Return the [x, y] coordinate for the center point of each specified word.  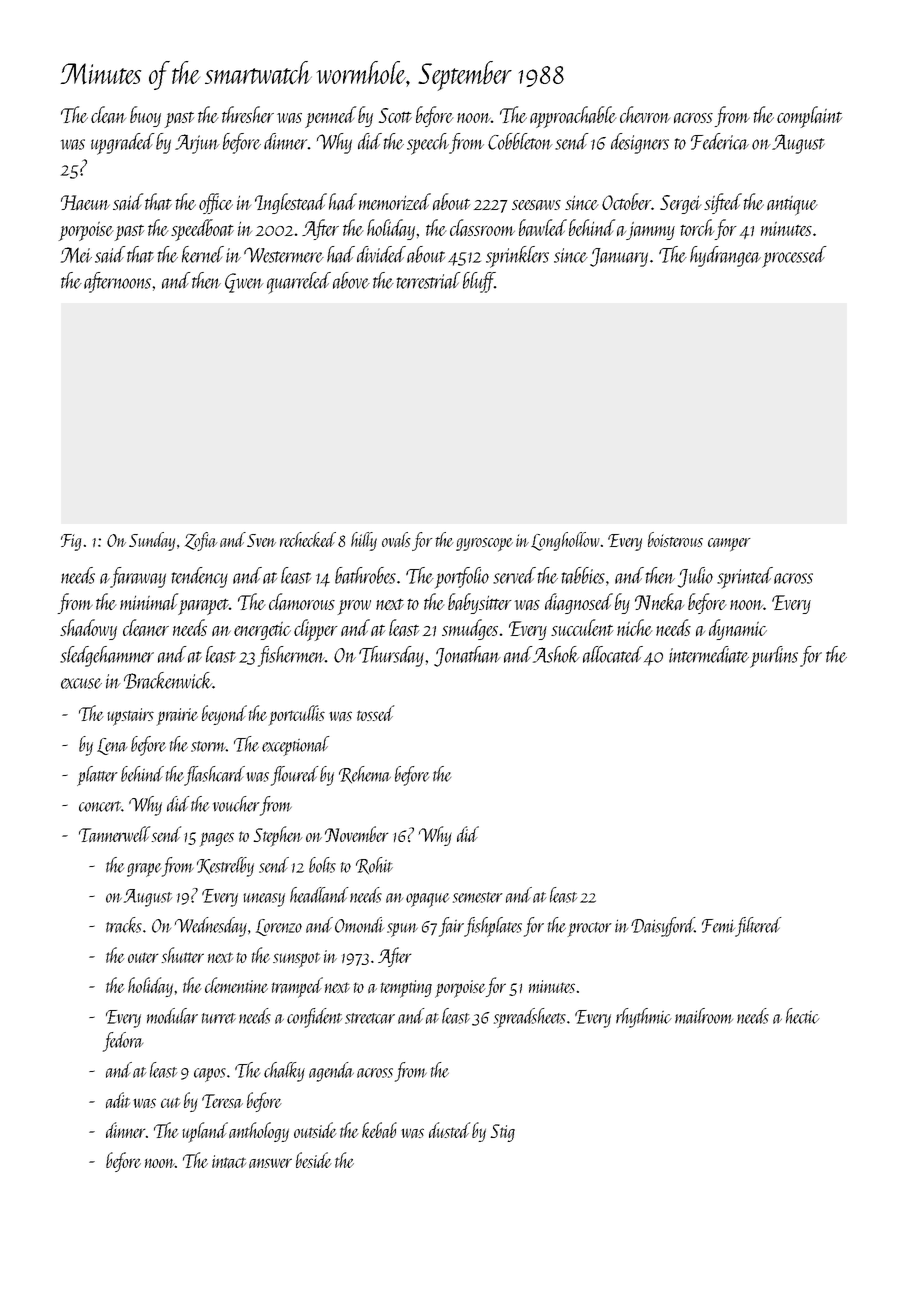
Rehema [365, 775]
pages [216, 839]
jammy [650, 231]
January [619, 257]
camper [729, 545]
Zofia [201, 541]
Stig [502, 1133]
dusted [449, 1130]
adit [118, 1100]
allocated [613, 654]
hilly [364, 541]
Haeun [85, 202]
